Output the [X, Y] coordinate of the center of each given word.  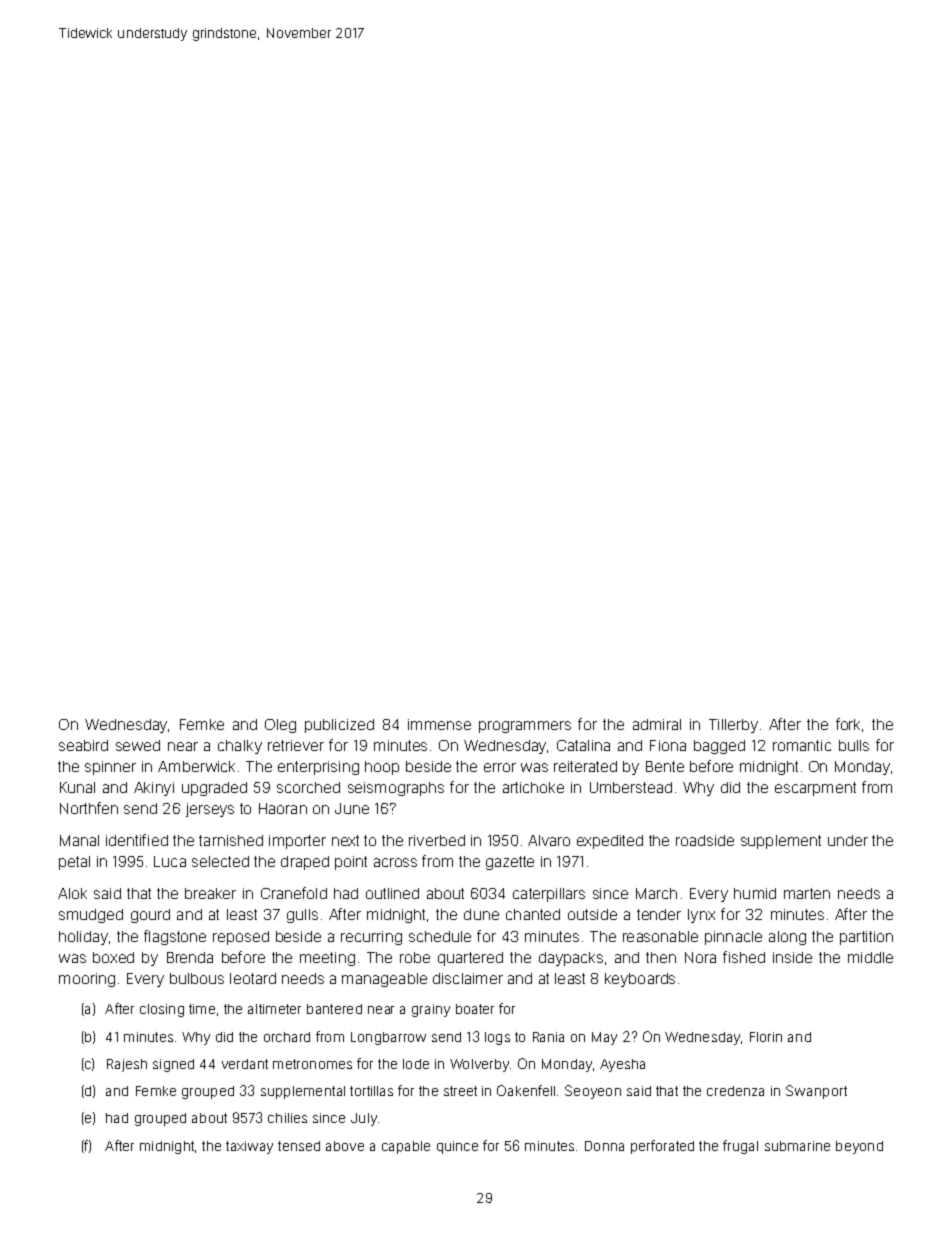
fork [848, 724]
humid [755, 893]
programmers [525, 727]
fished [744, 957]
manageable [384, 980]
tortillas [371, 1091]
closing [162, 1010]
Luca [170, 861]
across [395, 862]
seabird [83, 745]
